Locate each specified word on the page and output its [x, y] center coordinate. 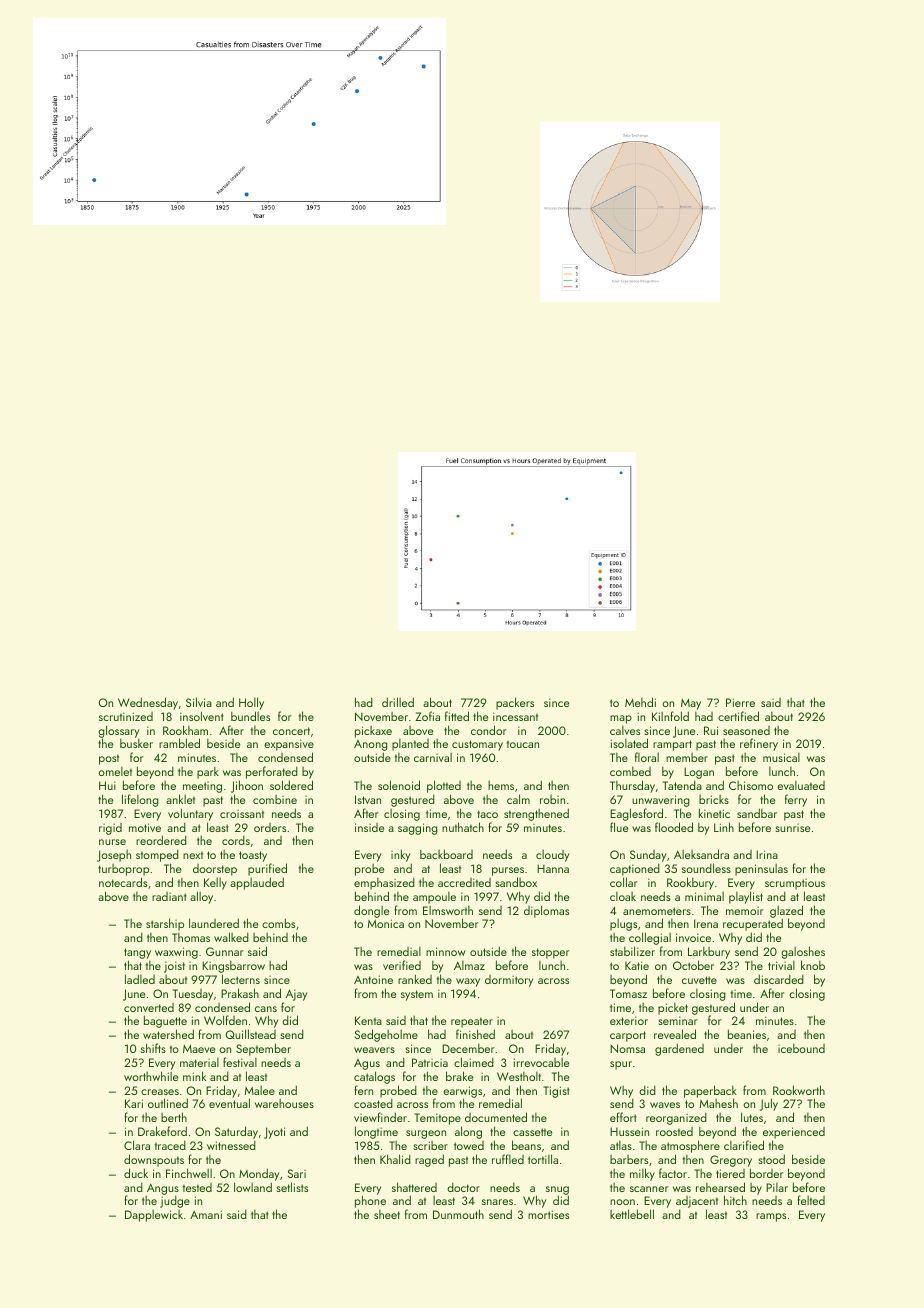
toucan [523, 744]
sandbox [516, 882]
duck [136, 1173]
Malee [260, 1090]
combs [278, 923]
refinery [759, 744]
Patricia [430, 1062]
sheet [387, 1214]
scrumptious [795, 884]
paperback [710, 1092]
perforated [272, 772]
